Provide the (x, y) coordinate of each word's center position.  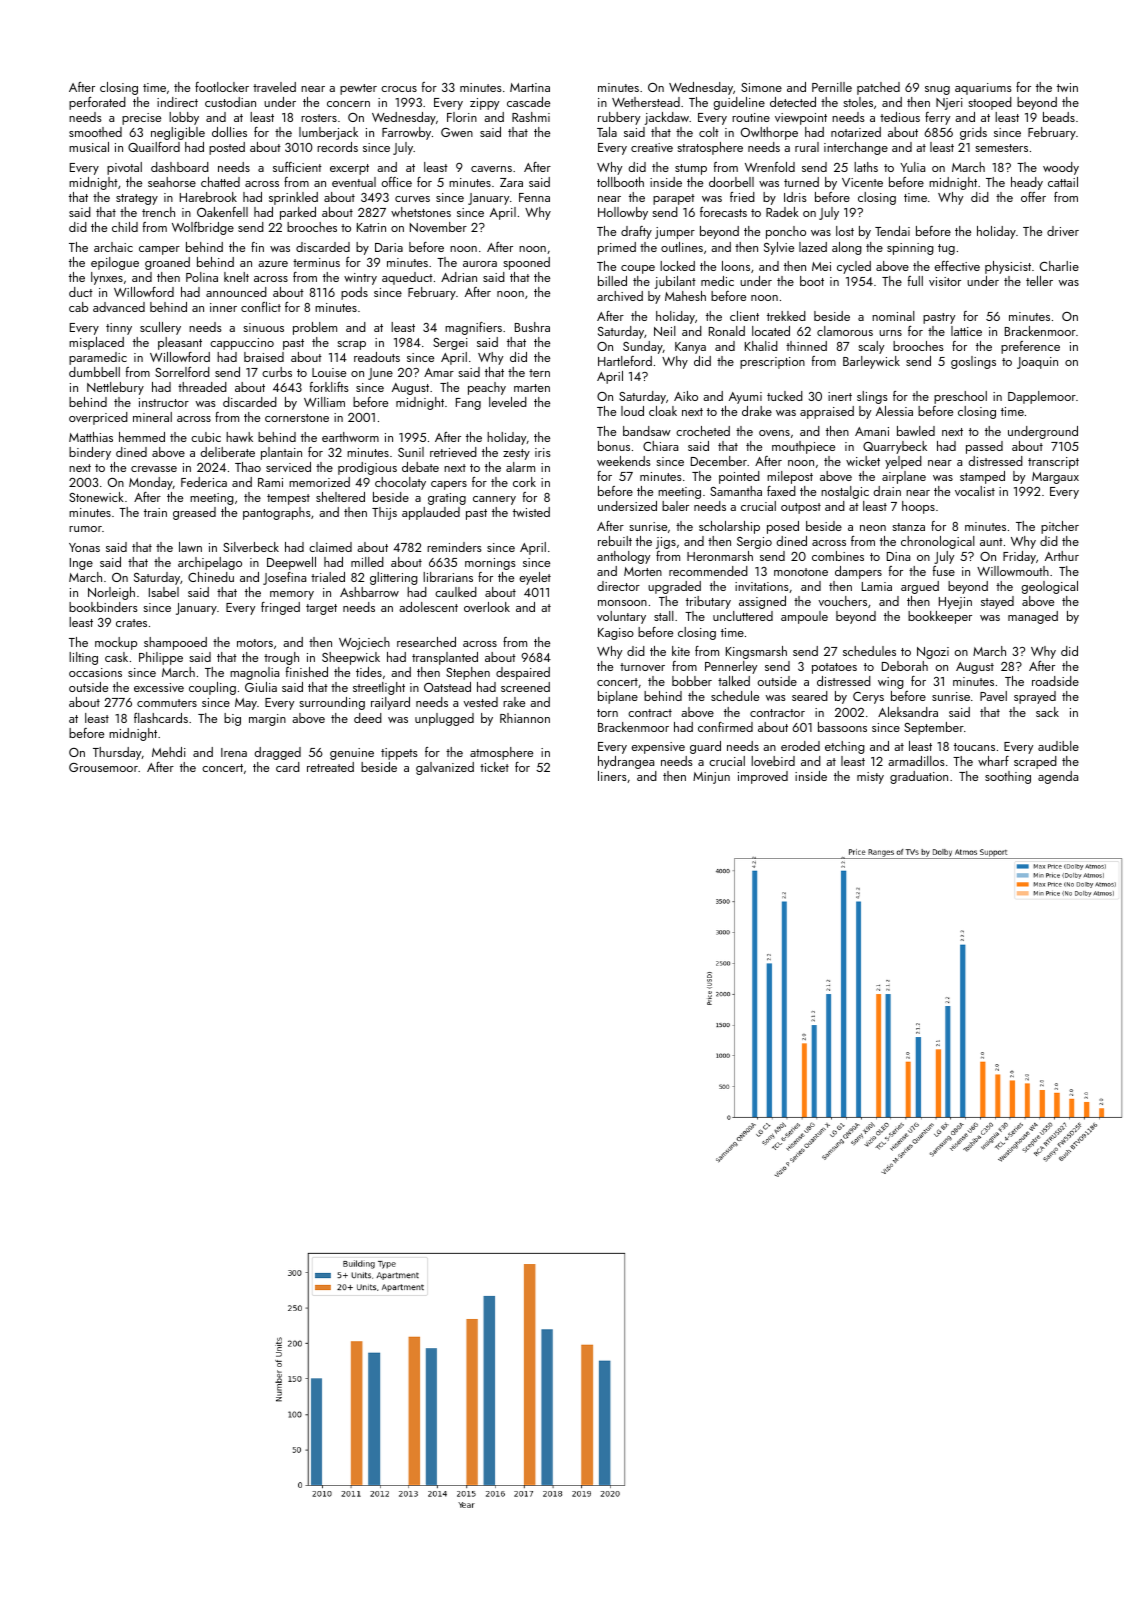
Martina (530, 87)
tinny (119, 329)
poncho (786, 232)
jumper (675, 233)
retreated (330, 767)
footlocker (222, 87)
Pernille (832, 87)
